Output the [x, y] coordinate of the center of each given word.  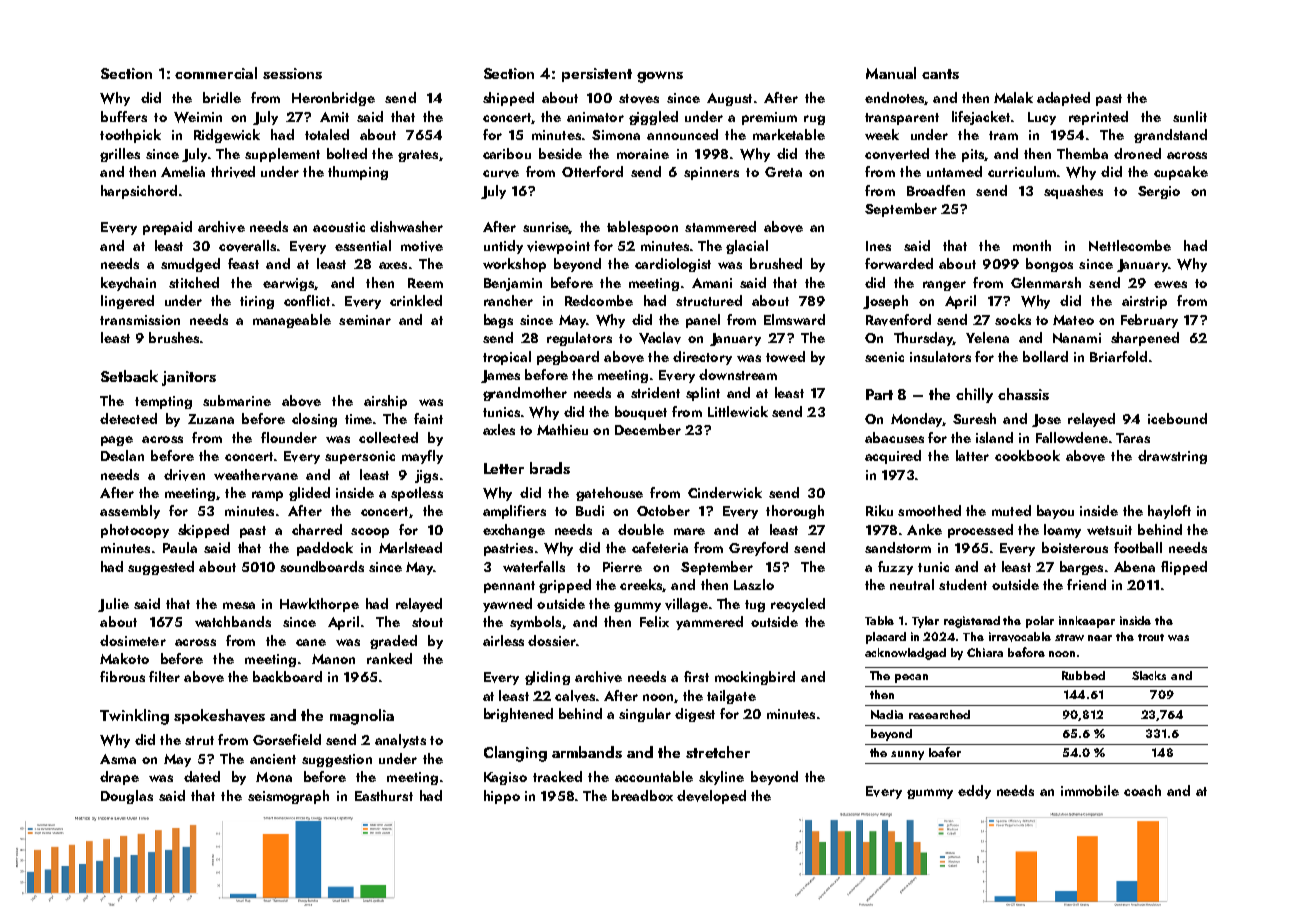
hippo [502, 797]
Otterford [592, 171]
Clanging [515, 754]
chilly [974, 395]
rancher [508, 300]
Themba [1082, 153]
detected [128, 418]
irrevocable [1020, 637]
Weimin [198, 117]
